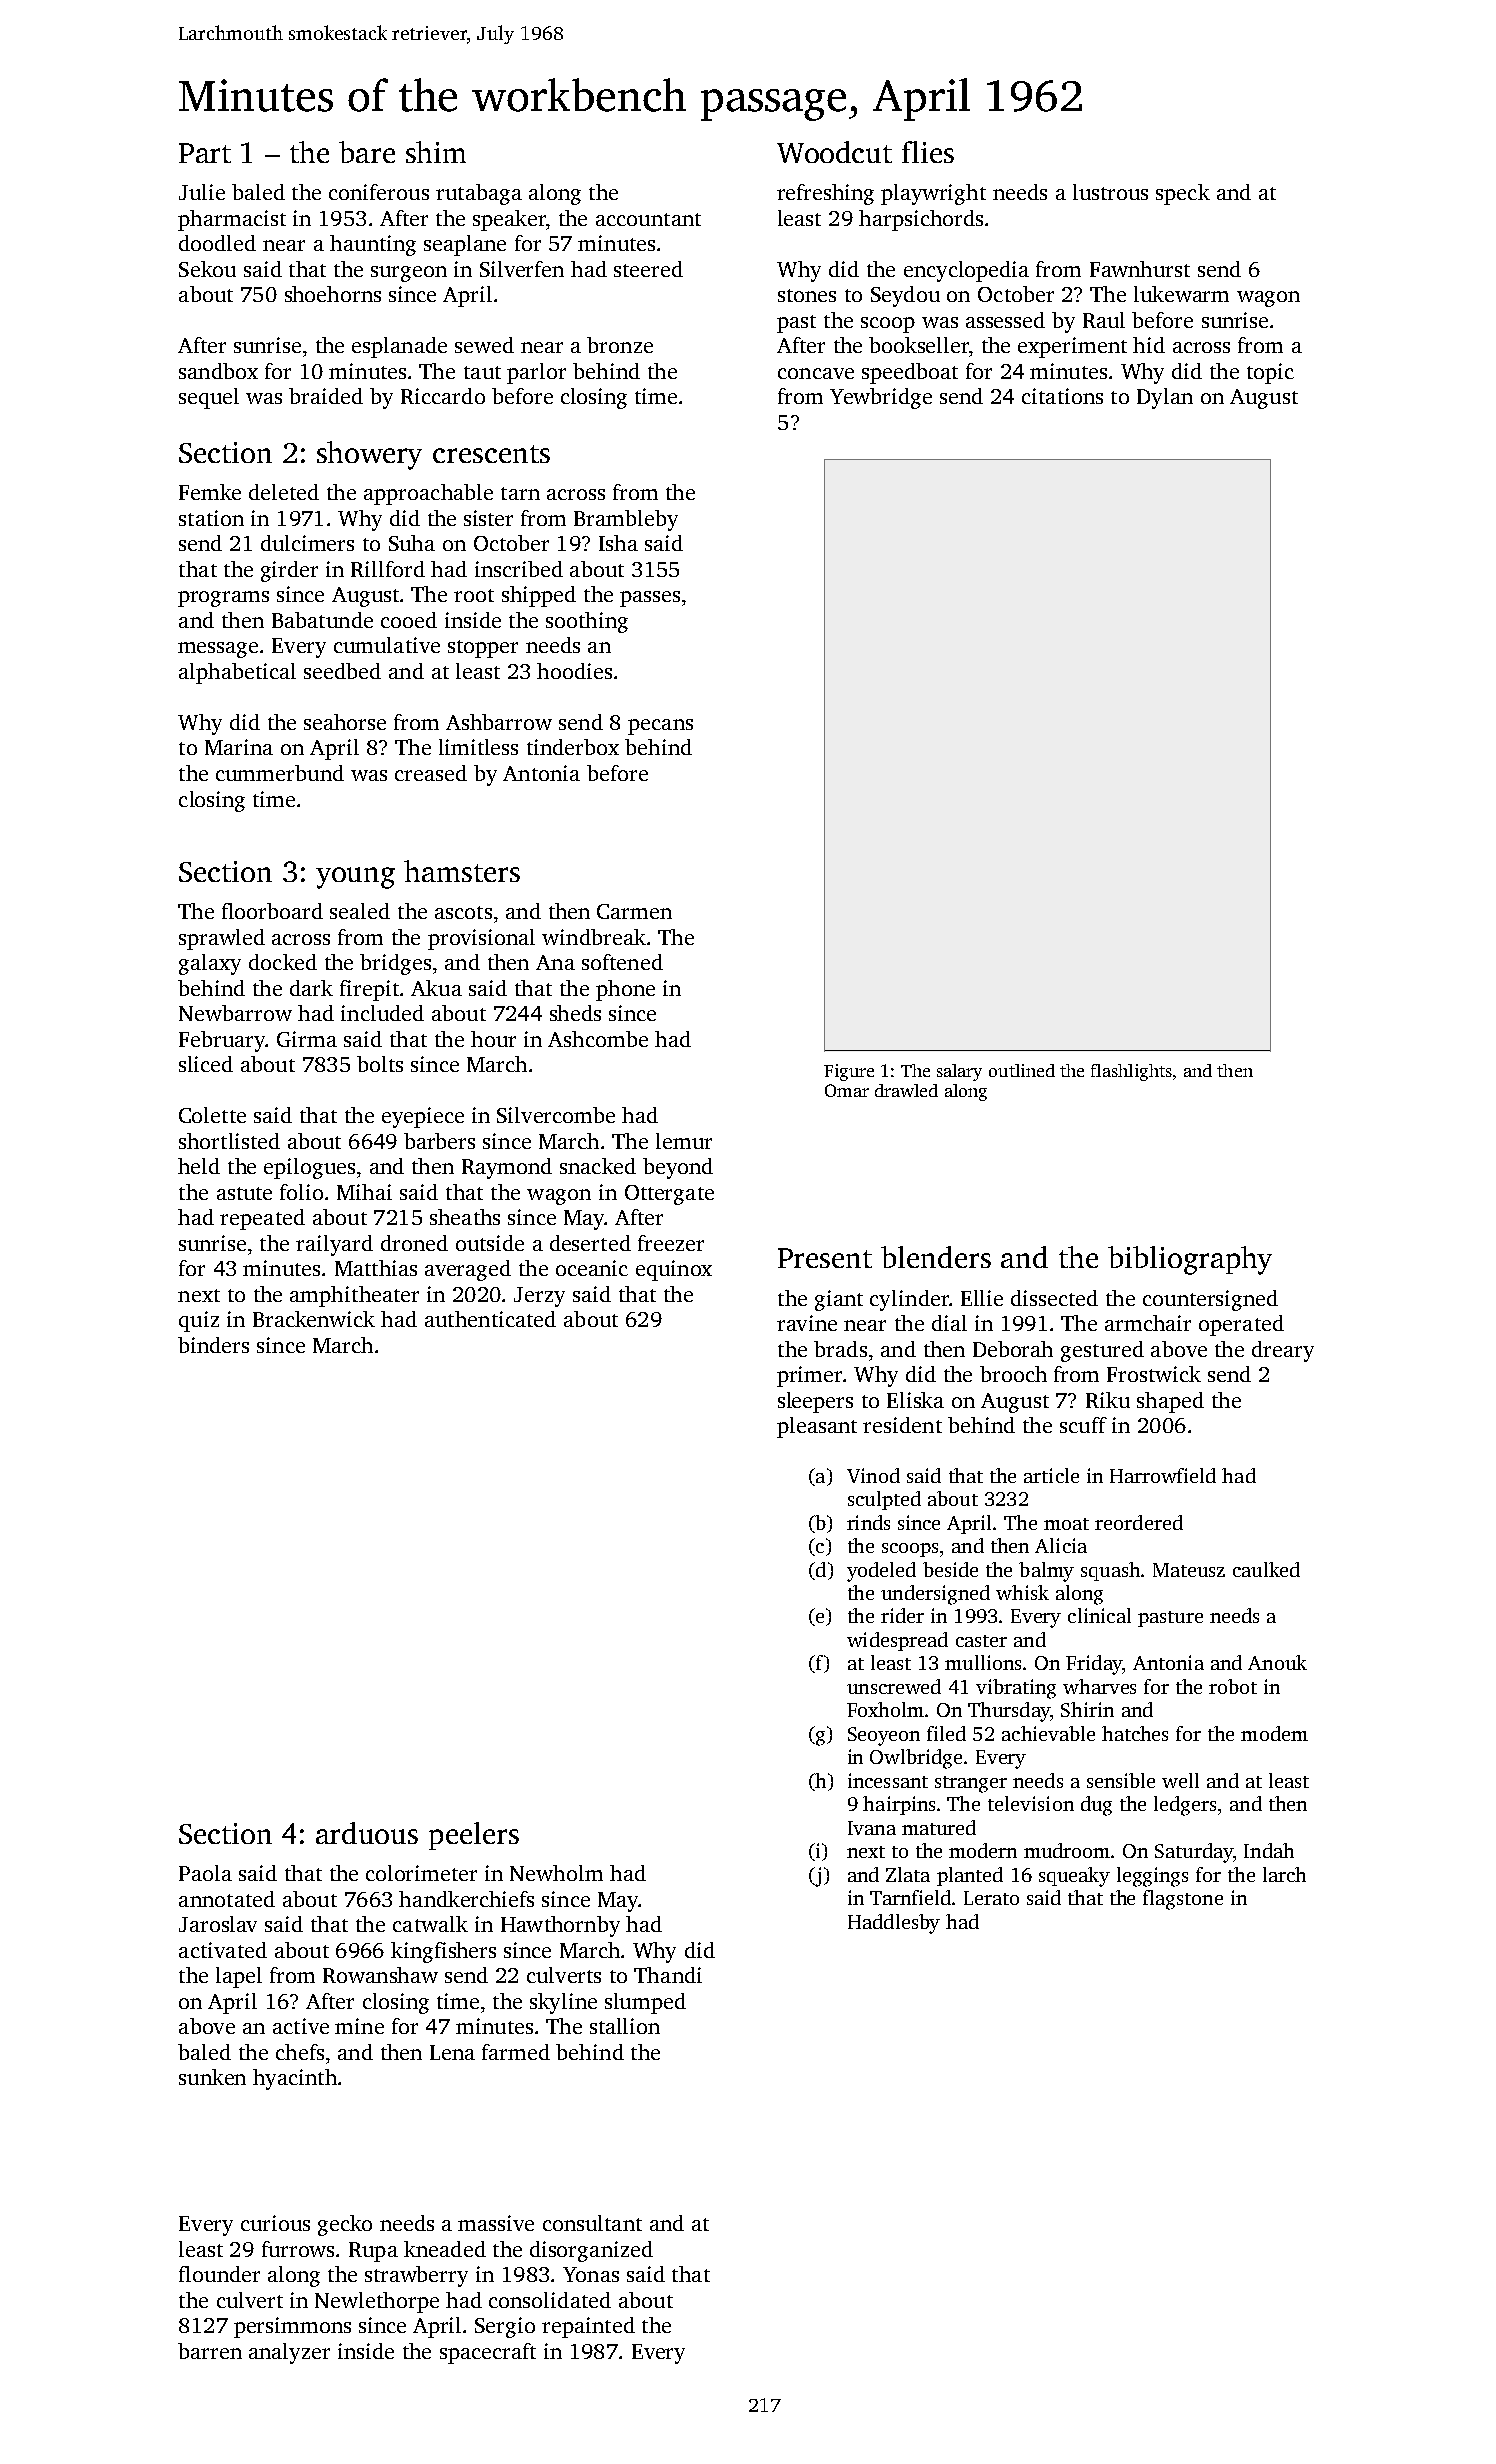 This screenshot has height=2464, width=1496. Describe the element at coordinates (591, 2274) in the screenshot. I see `Yonas` at that location.
